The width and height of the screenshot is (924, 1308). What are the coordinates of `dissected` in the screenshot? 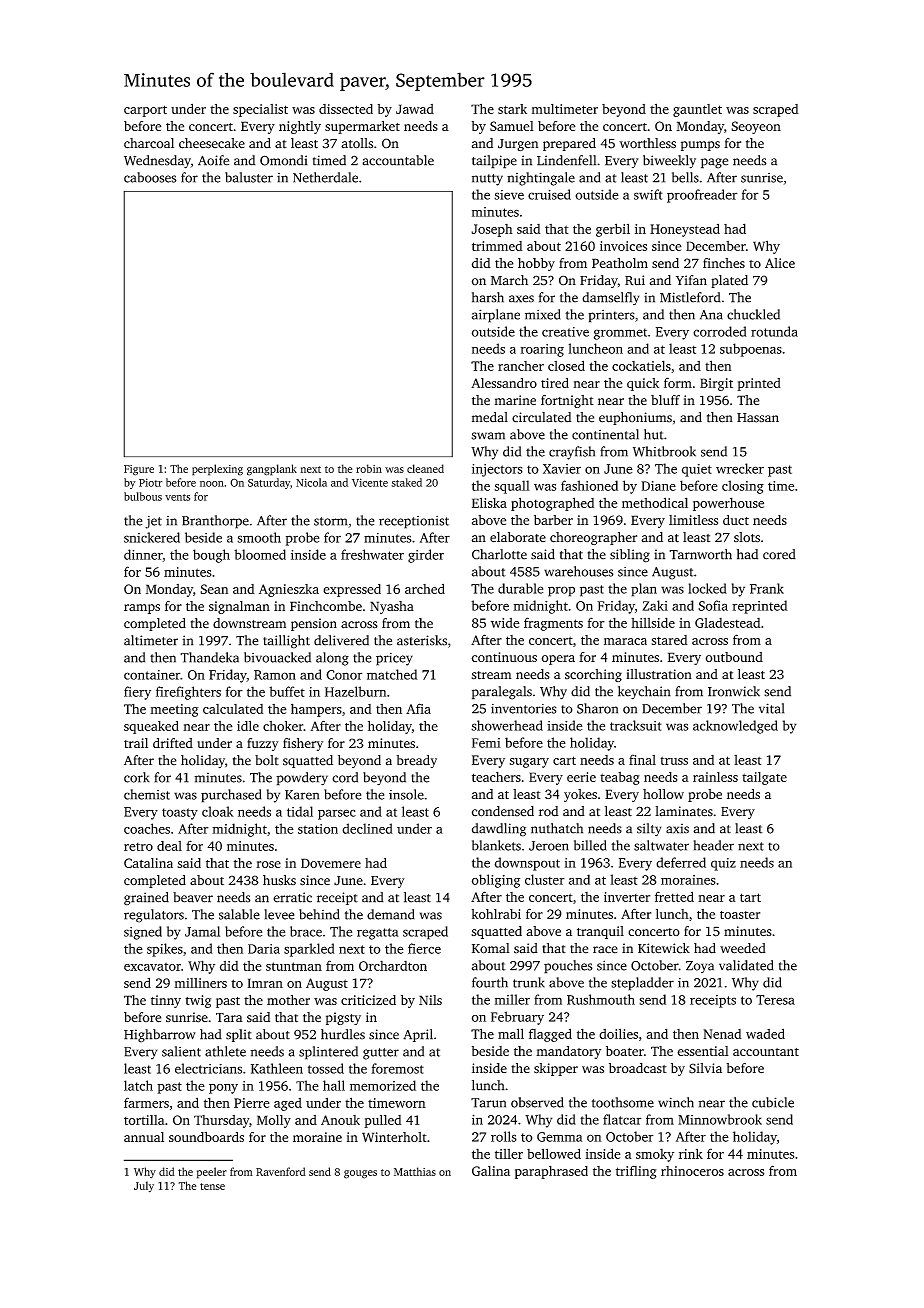 It's located at (346, 109).
